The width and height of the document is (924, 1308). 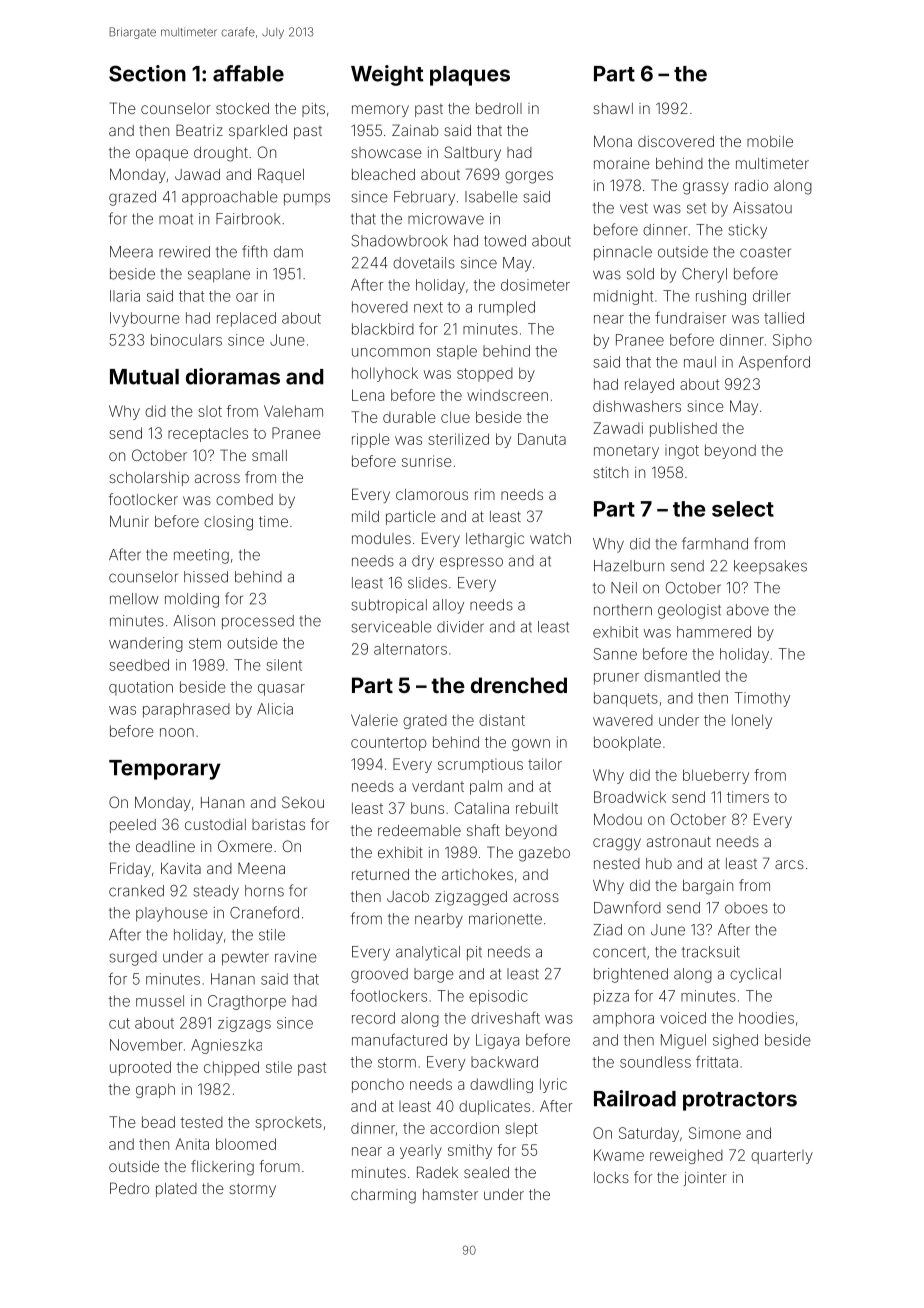 What do you see at coordinates (176, 1190) in the document?
I see `plated` at bounding box center [176, 1190].
